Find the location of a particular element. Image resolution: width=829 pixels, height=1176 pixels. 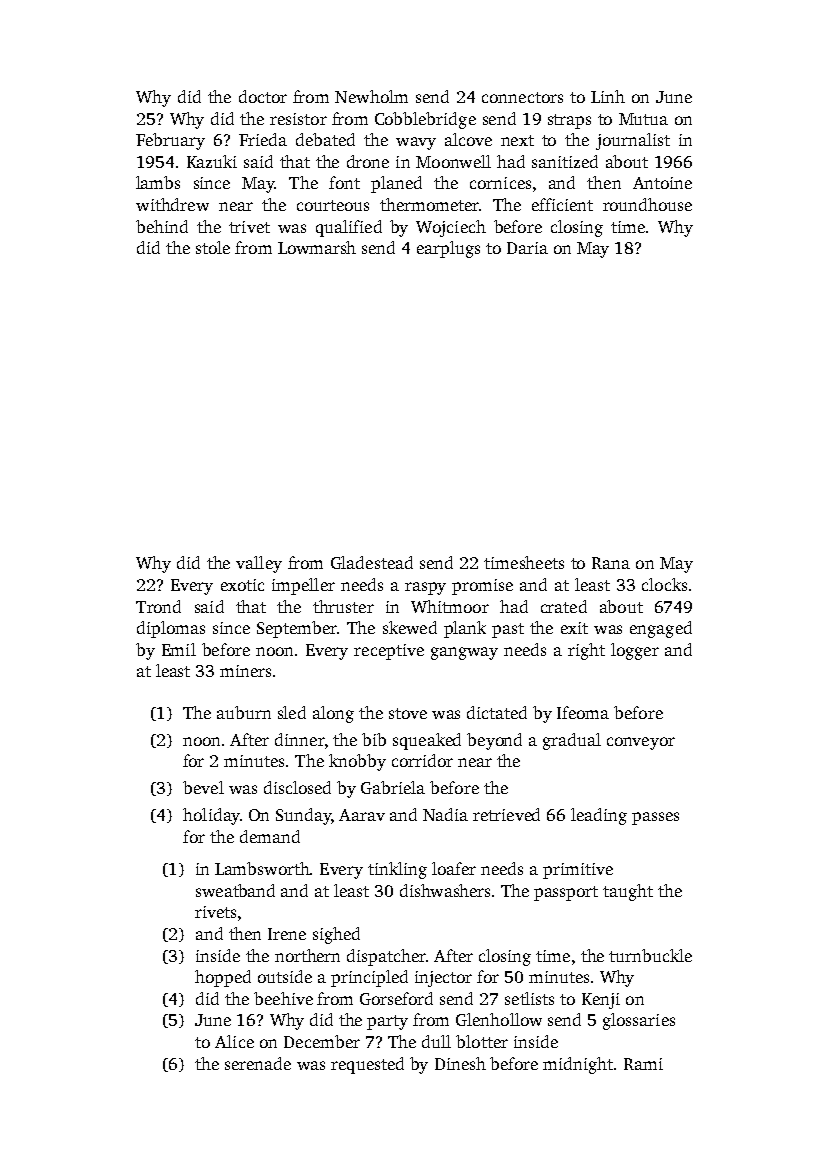

Alice is located at coordinates (234, 1041).
